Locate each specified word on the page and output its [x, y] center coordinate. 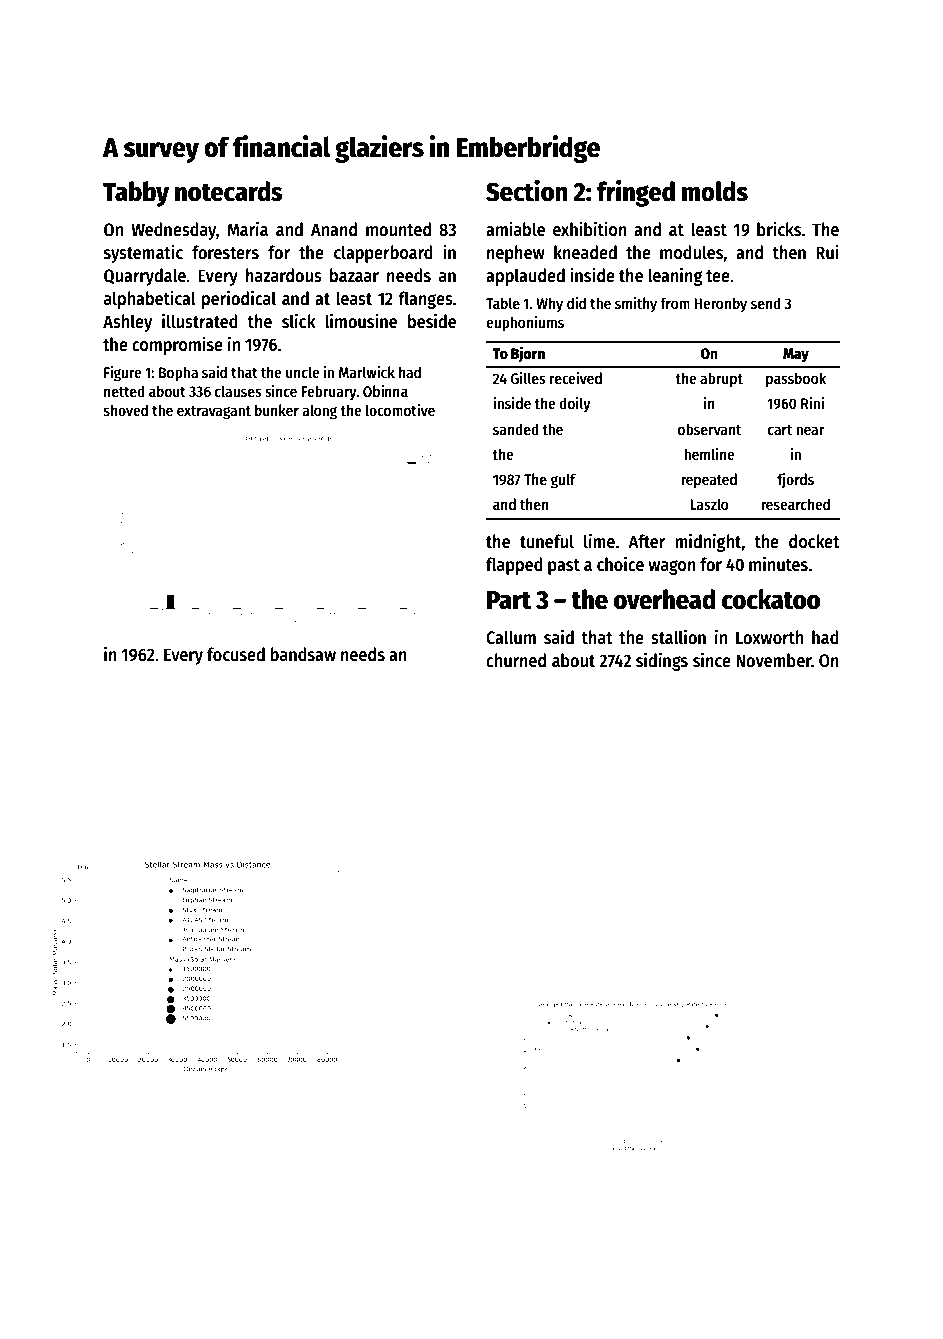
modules [691, 252]
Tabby [136, 194]
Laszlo [709, 504]
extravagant [214, 413]
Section [527, 191]
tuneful [547, 541]
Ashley [127, 323]
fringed [636, 193]
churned [516, 660]
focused [236, 654]
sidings [662, 661]
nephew [516, 254]
